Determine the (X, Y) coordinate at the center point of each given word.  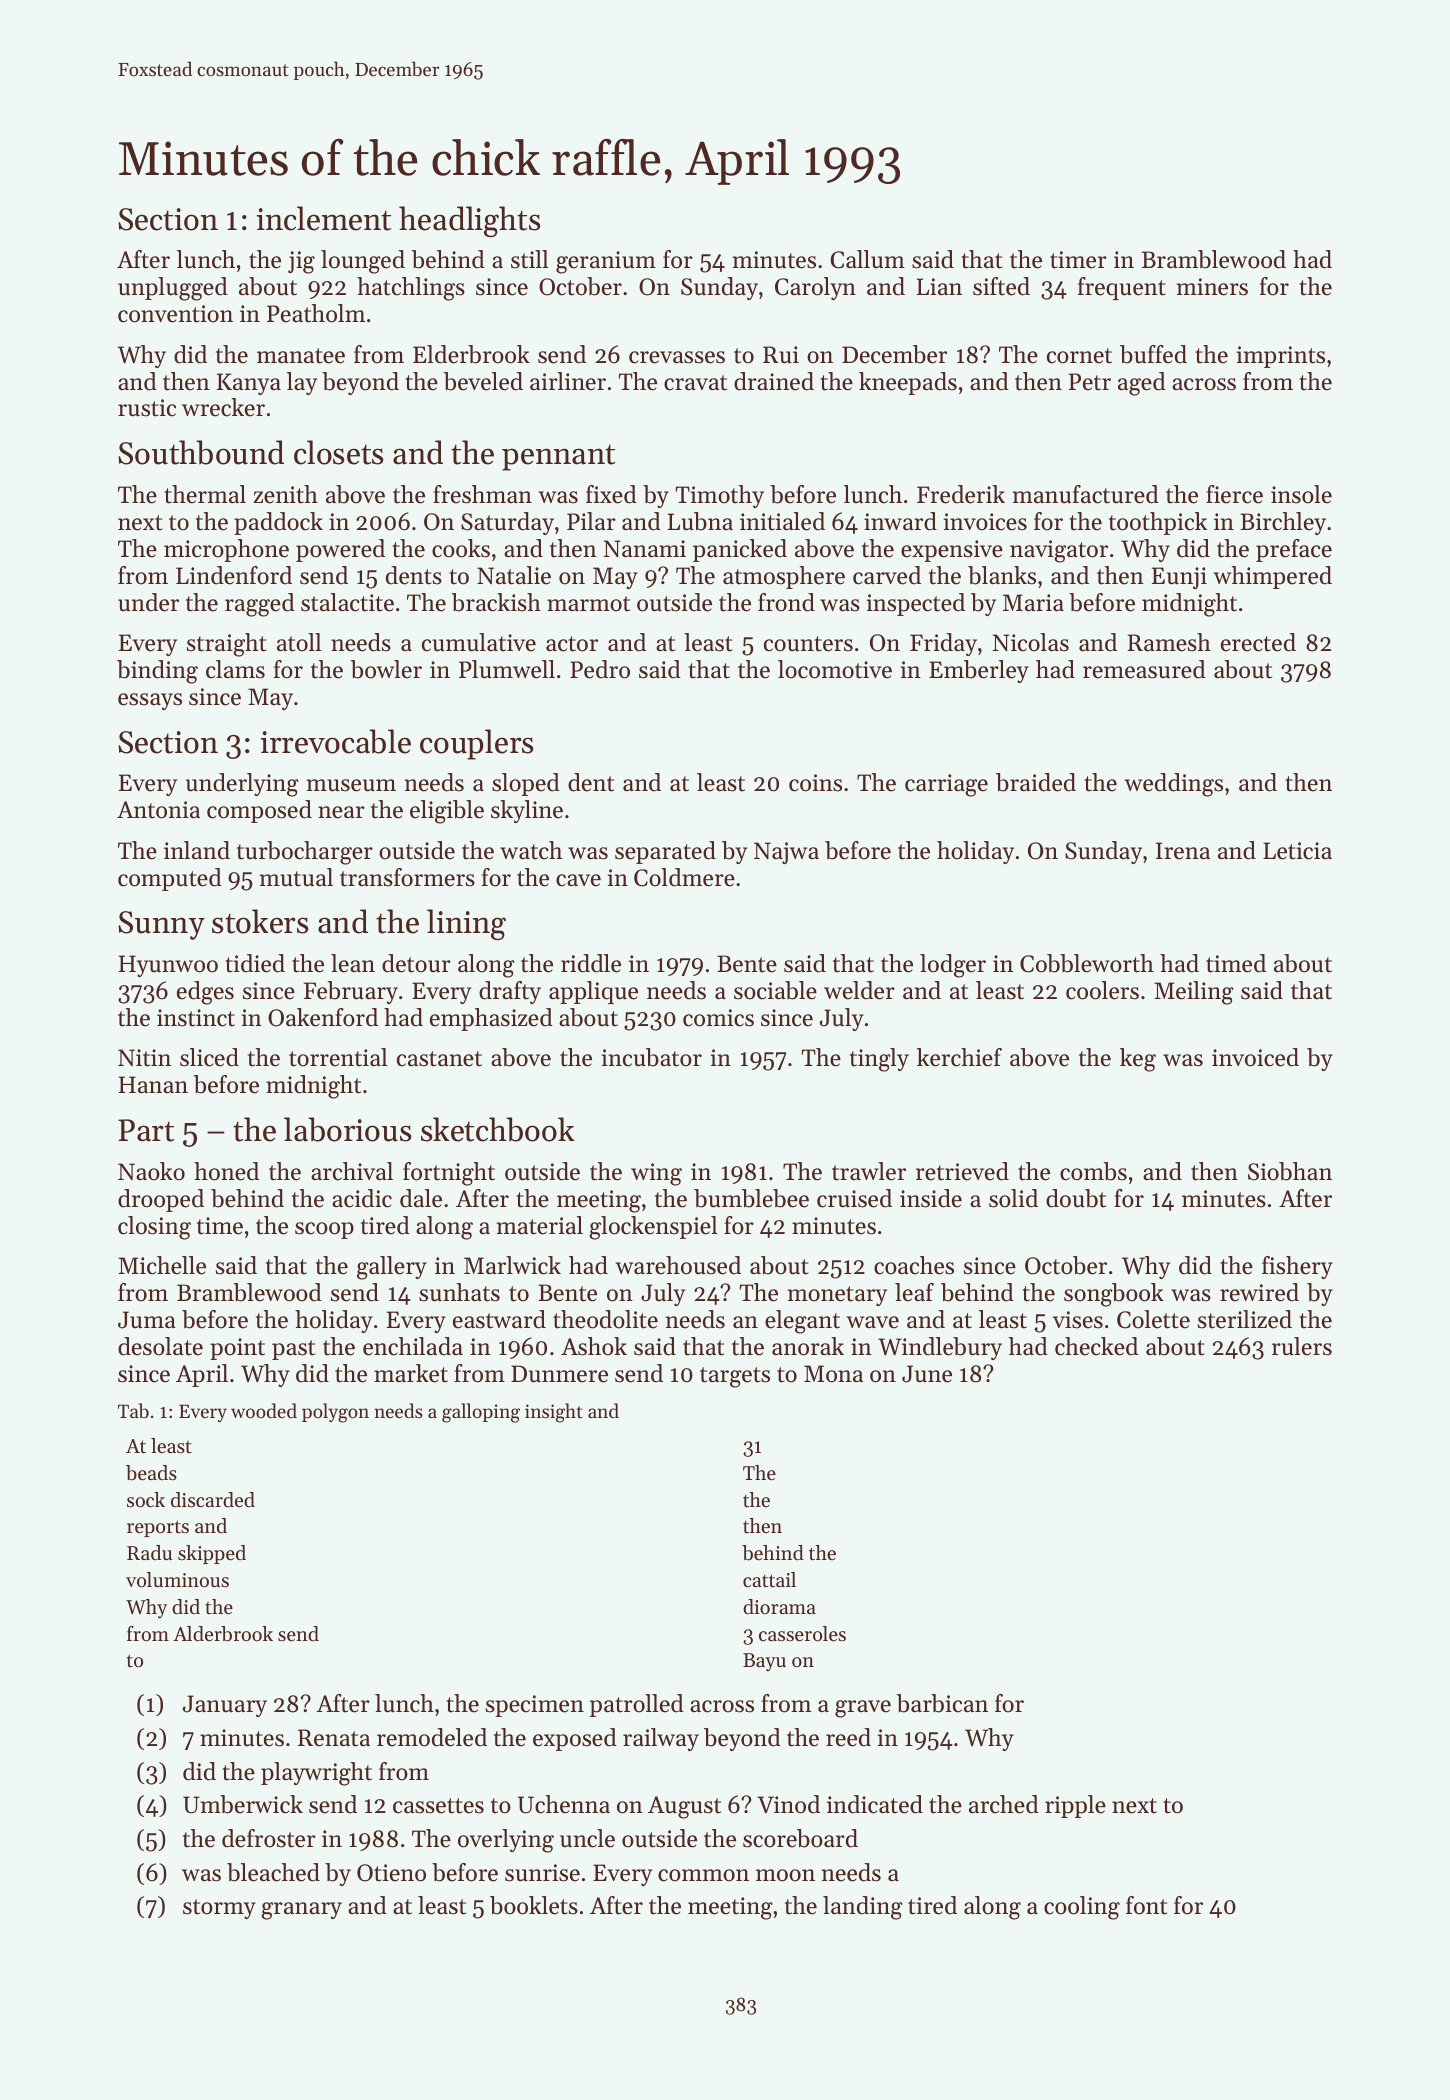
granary (301, 1911)
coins (815, 783)
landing (863, 1908)
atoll (299, 642)
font (1146, 1905)
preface (1294, 550)
